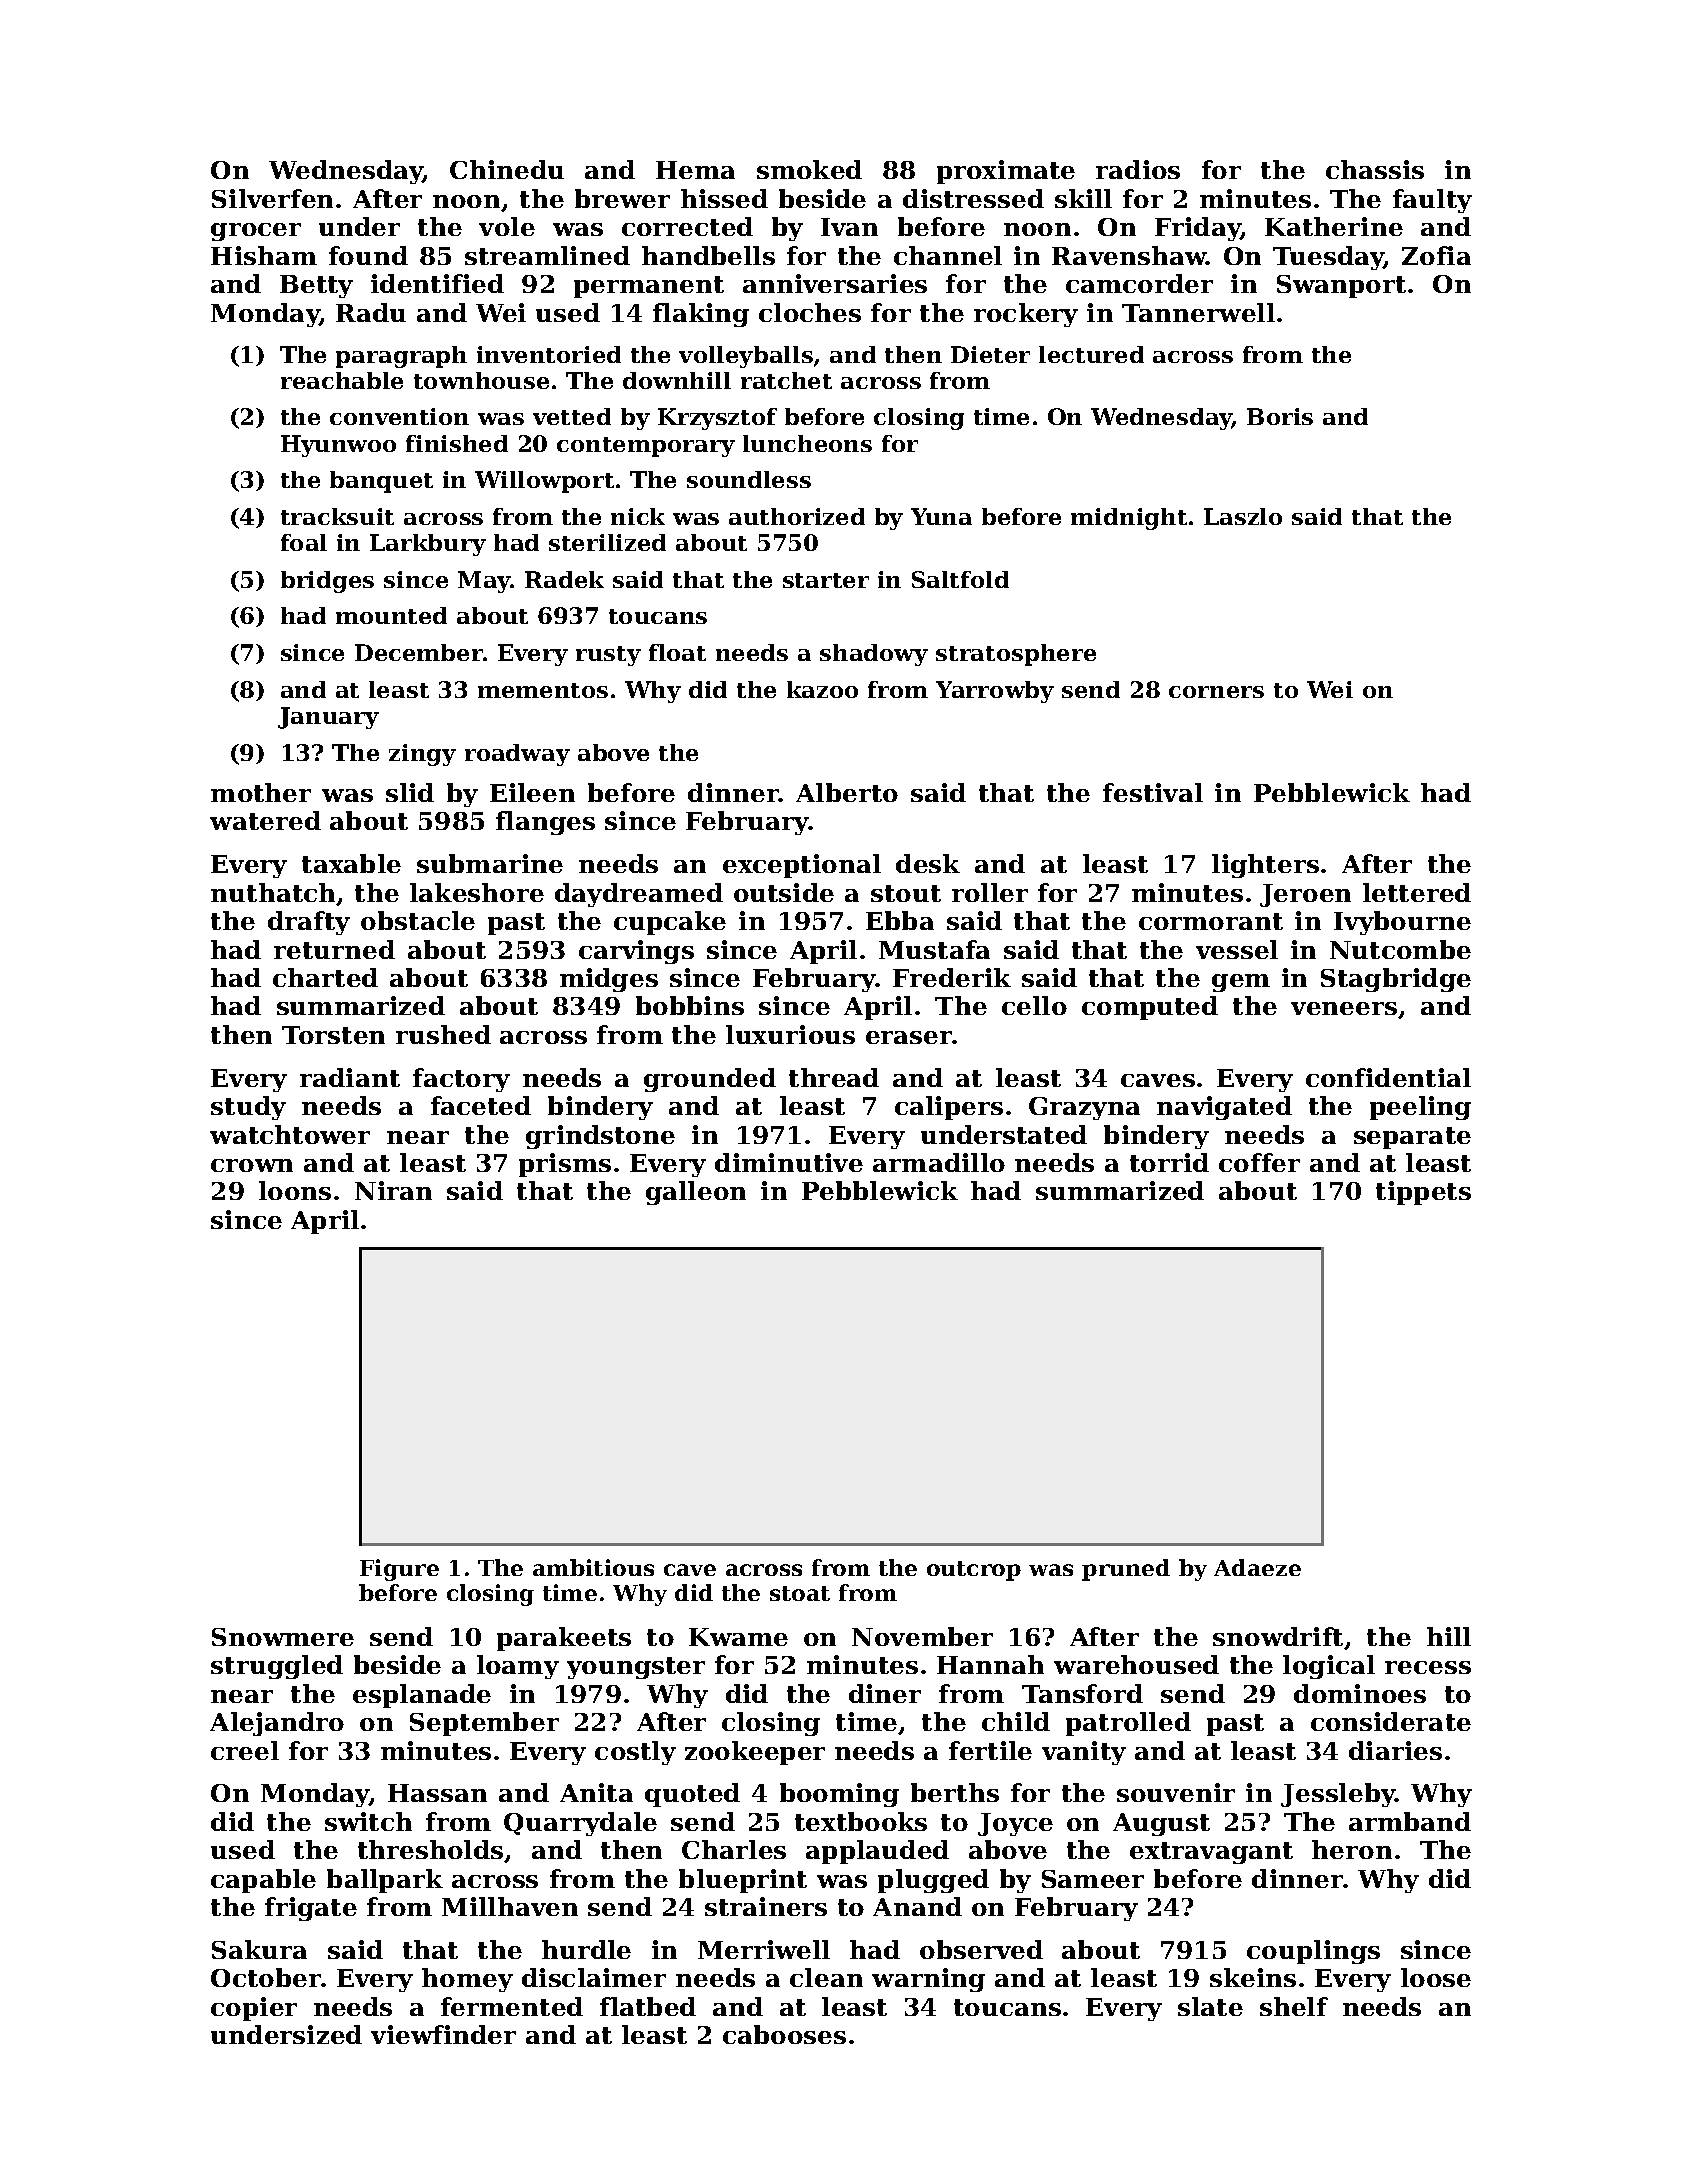 Image resolution: width=1683 pixels, height=2178 pixels. What do you see at coordinates (1280, 416) in the image?
I see `Boris` at bounding box center [1280, 416].
